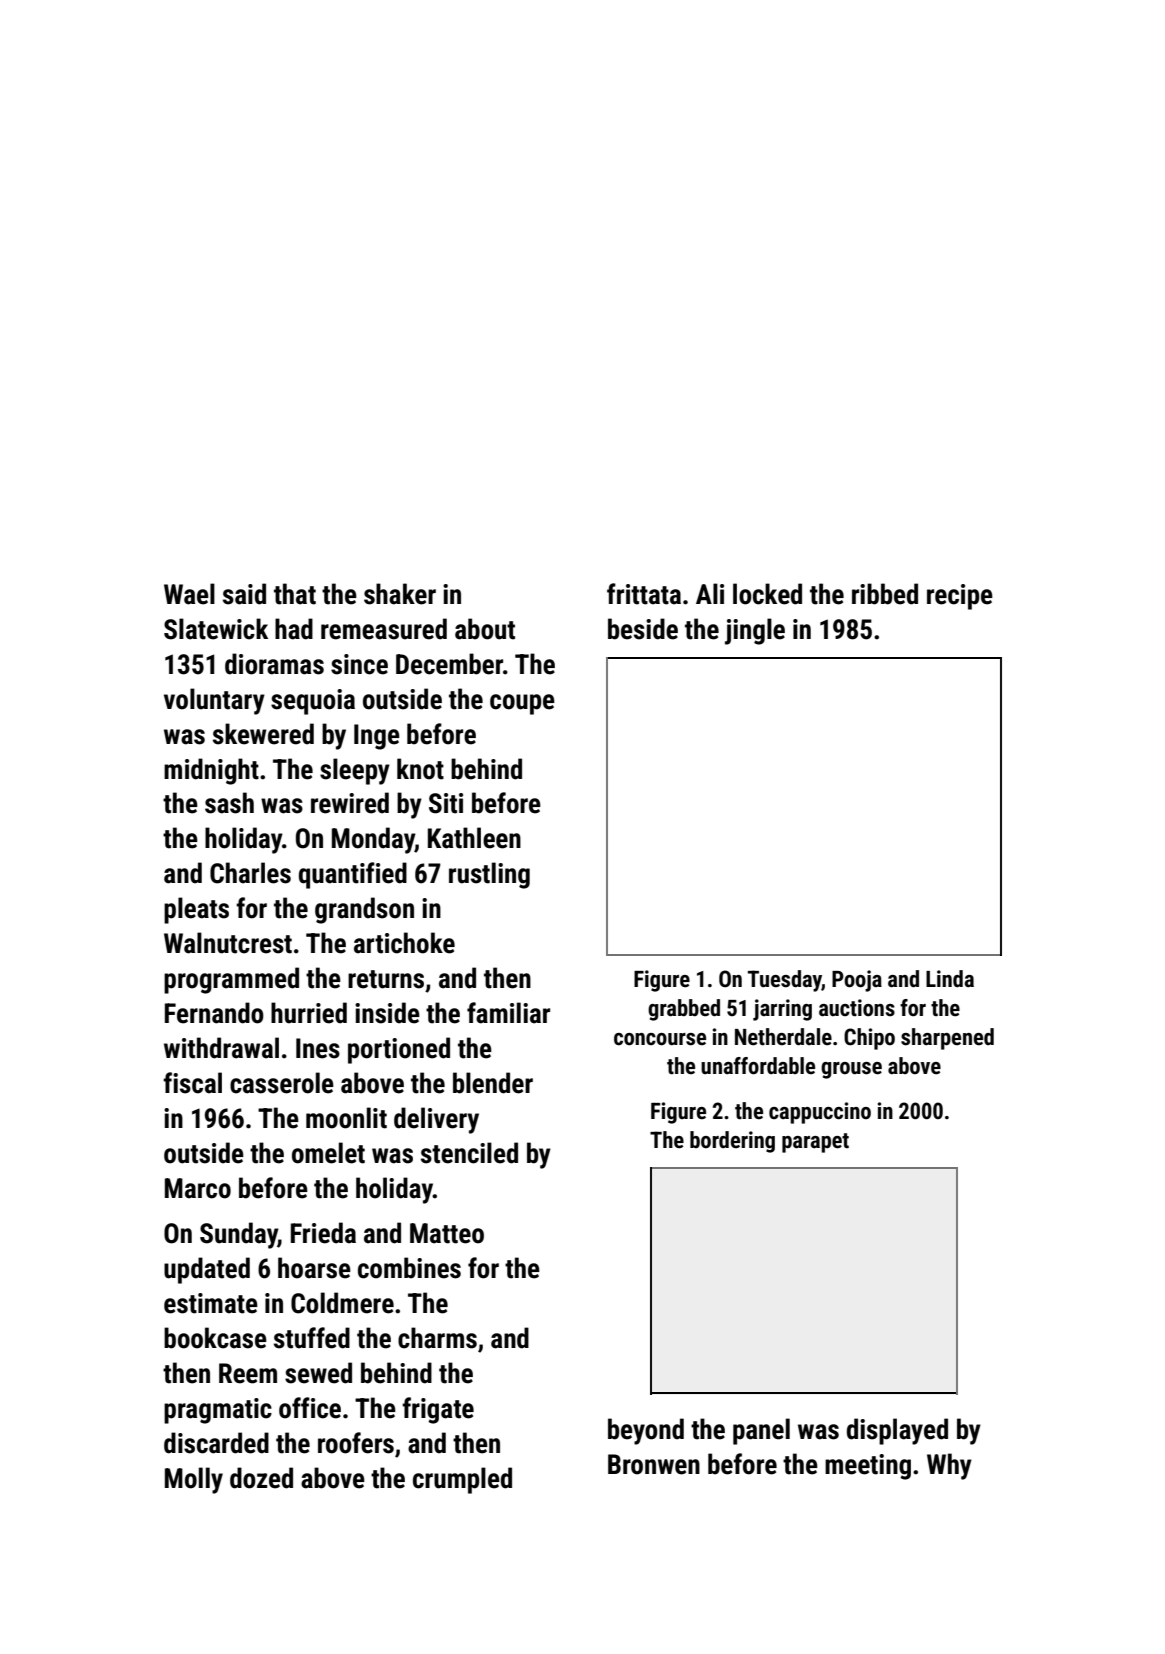  Describe the element at coordinates (820, 1113) in the screenshot. I see `cappuccino` at that location.
